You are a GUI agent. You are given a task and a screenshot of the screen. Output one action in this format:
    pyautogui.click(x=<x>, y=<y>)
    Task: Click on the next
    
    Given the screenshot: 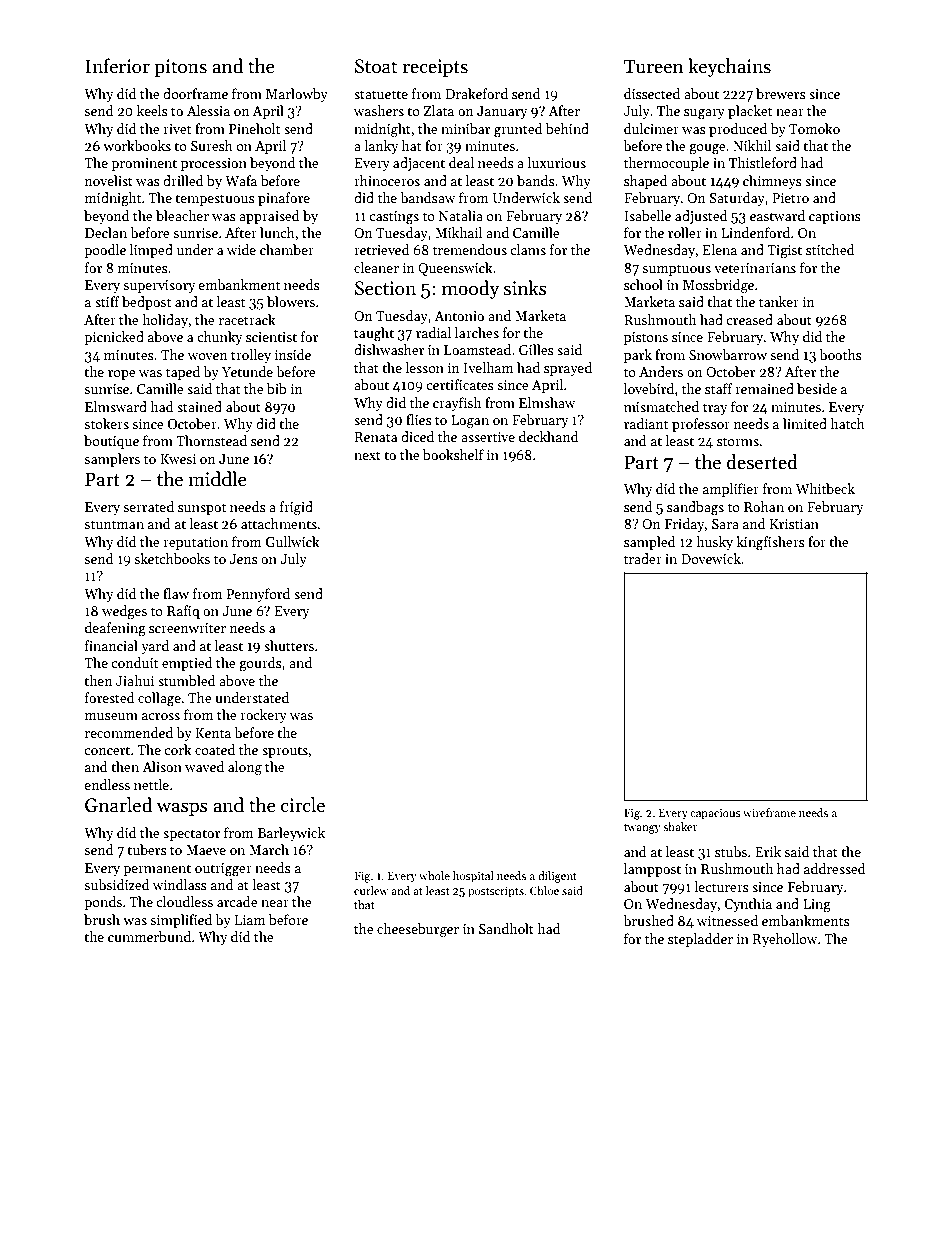 What is the action you would take?
    pyautogui.click(x=367, y=455)
